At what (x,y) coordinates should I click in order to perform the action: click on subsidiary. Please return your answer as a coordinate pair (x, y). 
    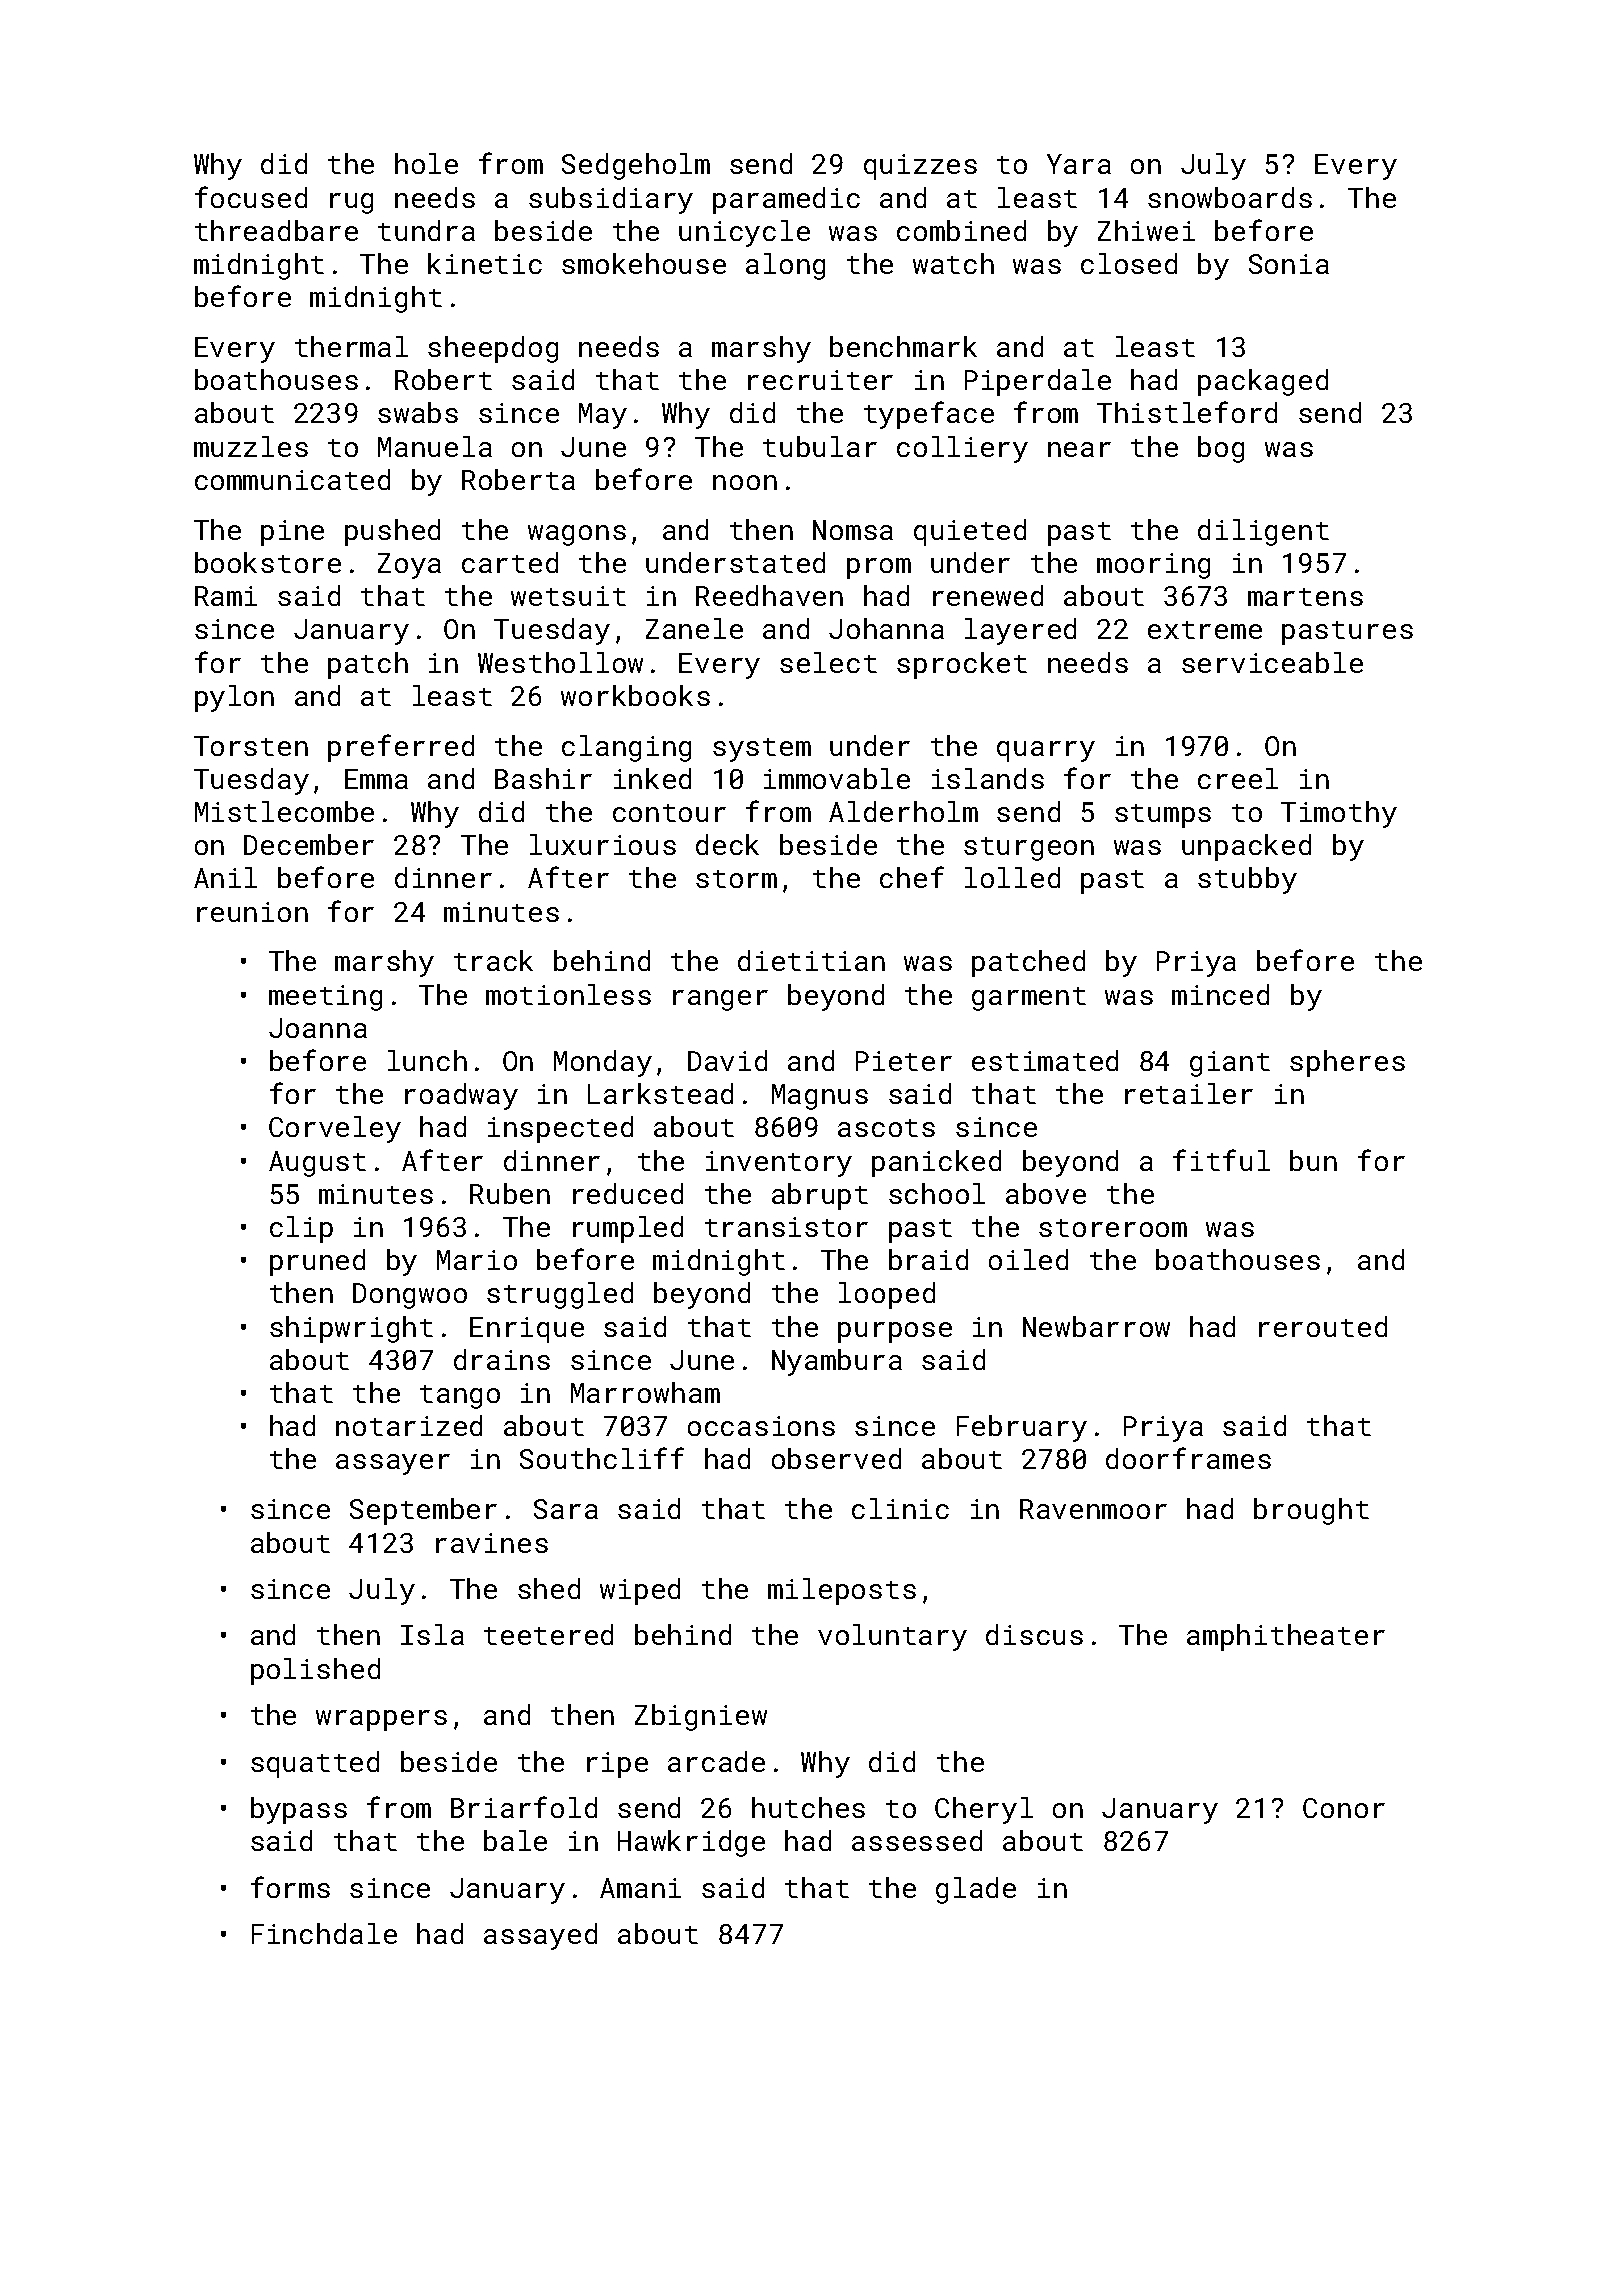
    Looking at the image, I should click on (611, 200).
